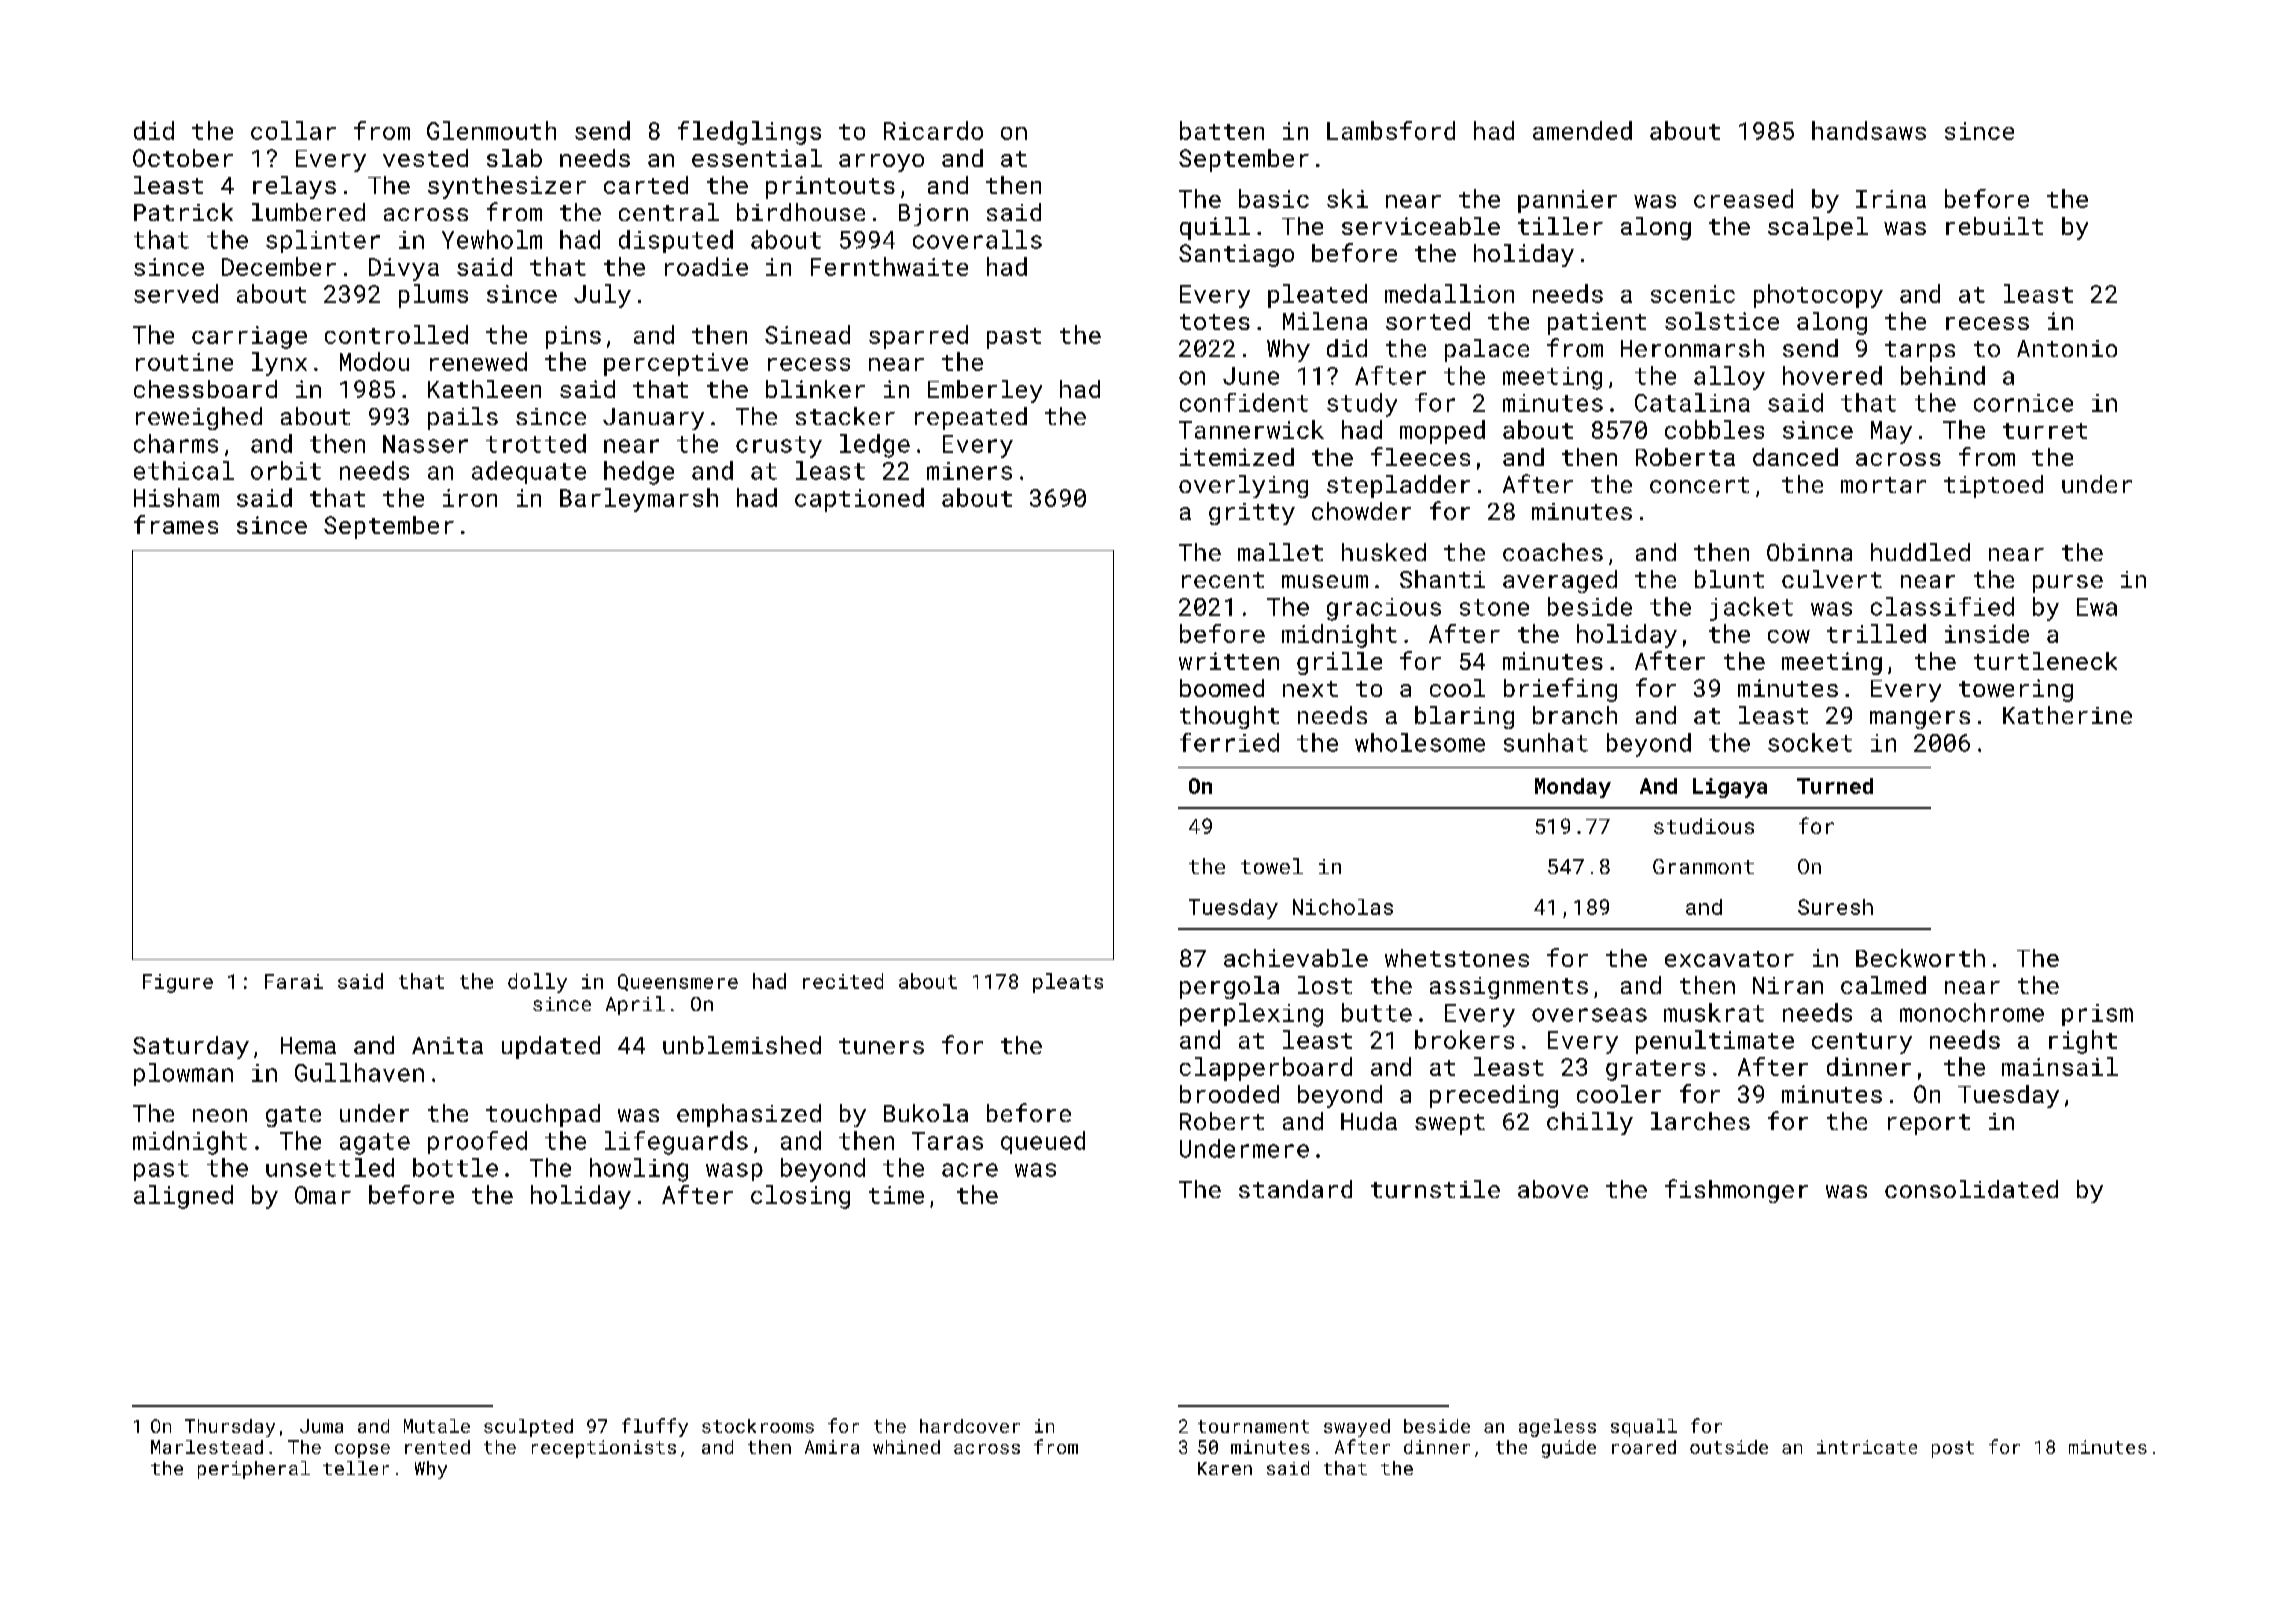 The width and height of the document is (2292, 1620). Describe the element at coordinates (1215, 322) in the document. I see `totes` at that location.
